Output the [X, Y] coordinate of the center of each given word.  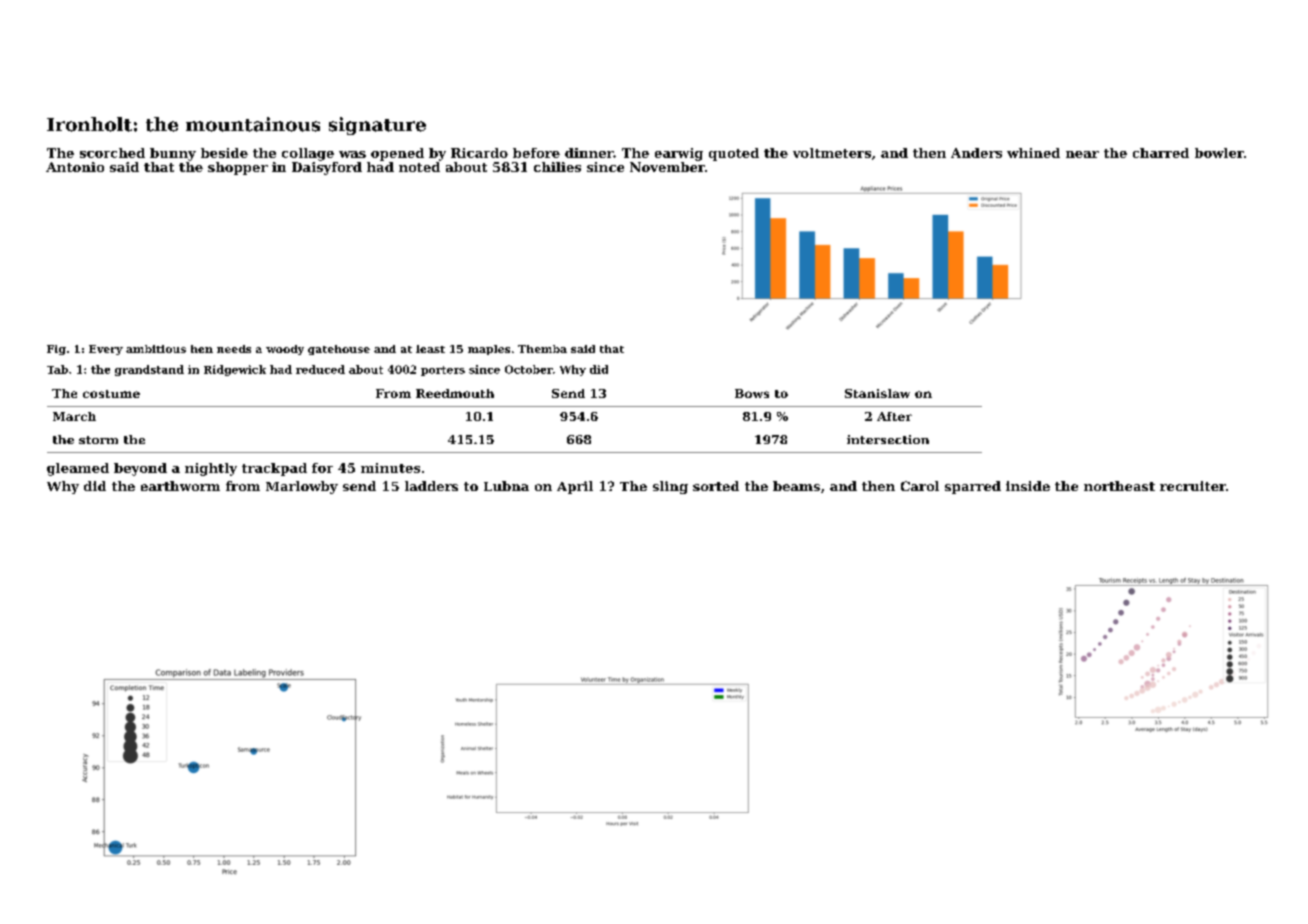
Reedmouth [455, 393]
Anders [976, 153]
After [894, 416]
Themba [542, 349]
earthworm [180, 486]
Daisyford [327, 168]
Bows [752, 393]
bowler [1219, 153]
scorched [112, 153]
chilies [557, 167]
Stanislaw [877, 393]
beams [796, 486]
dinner [589, 153]
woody [285, 350]
